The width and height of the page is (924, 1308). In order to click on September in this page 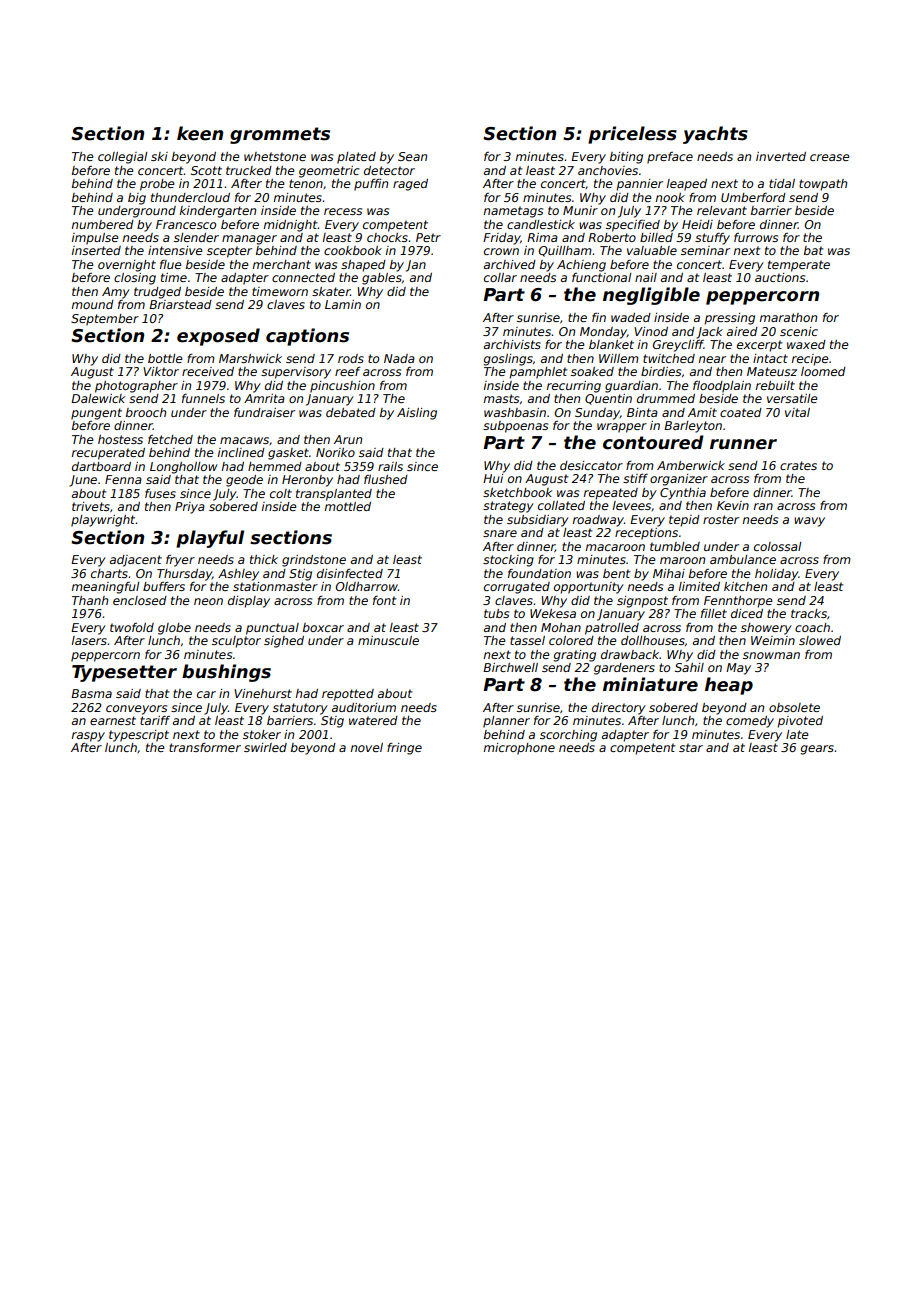, I will do `click(105, 320)`.
